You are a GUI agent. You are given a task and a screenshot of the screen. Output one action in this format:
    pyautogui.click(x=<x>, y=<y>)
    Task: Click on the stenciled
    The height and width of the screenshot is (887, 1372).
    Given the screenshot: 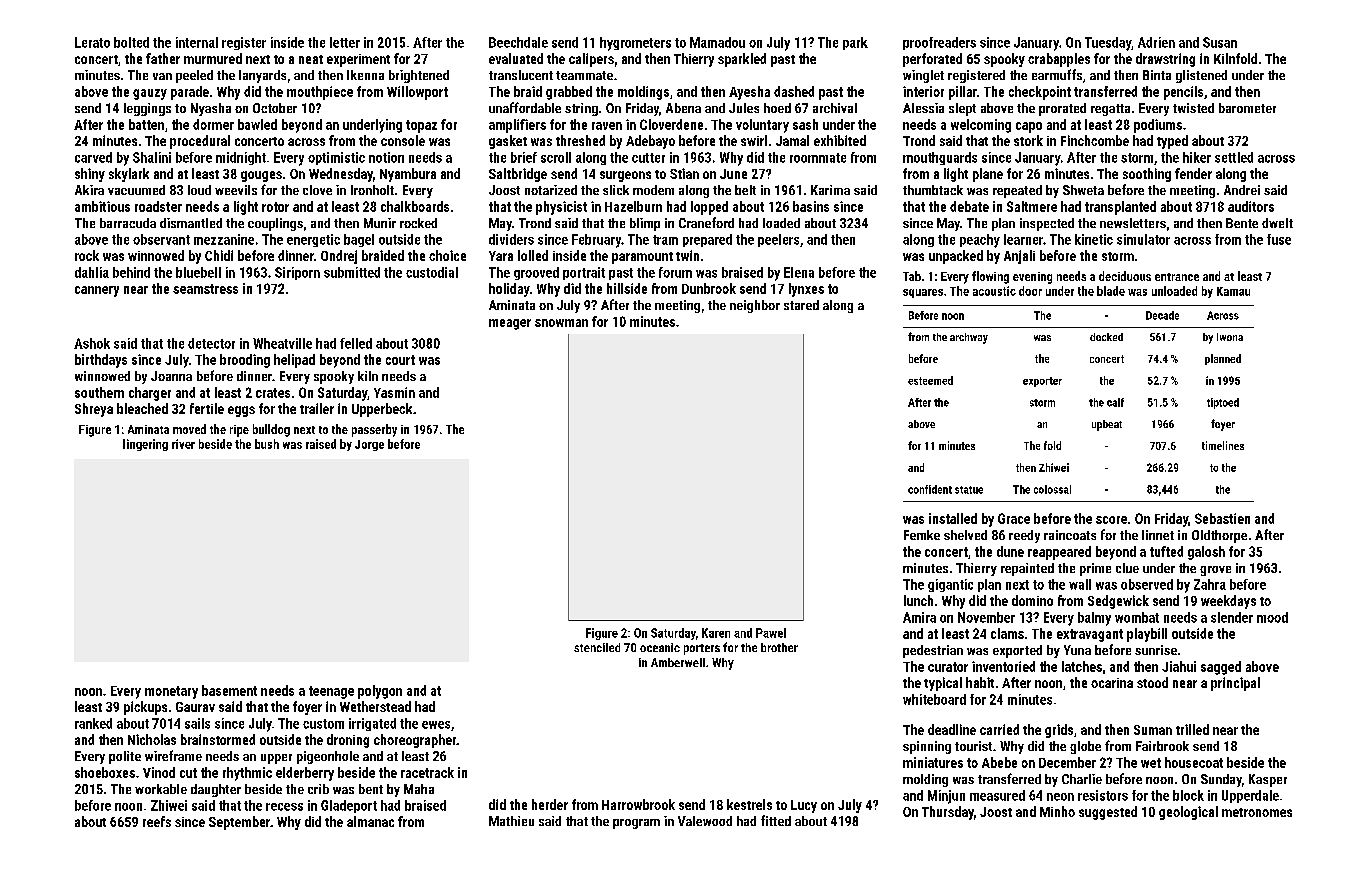 What is the action you would take?
    pyautogui.click(x=597, y=647)
